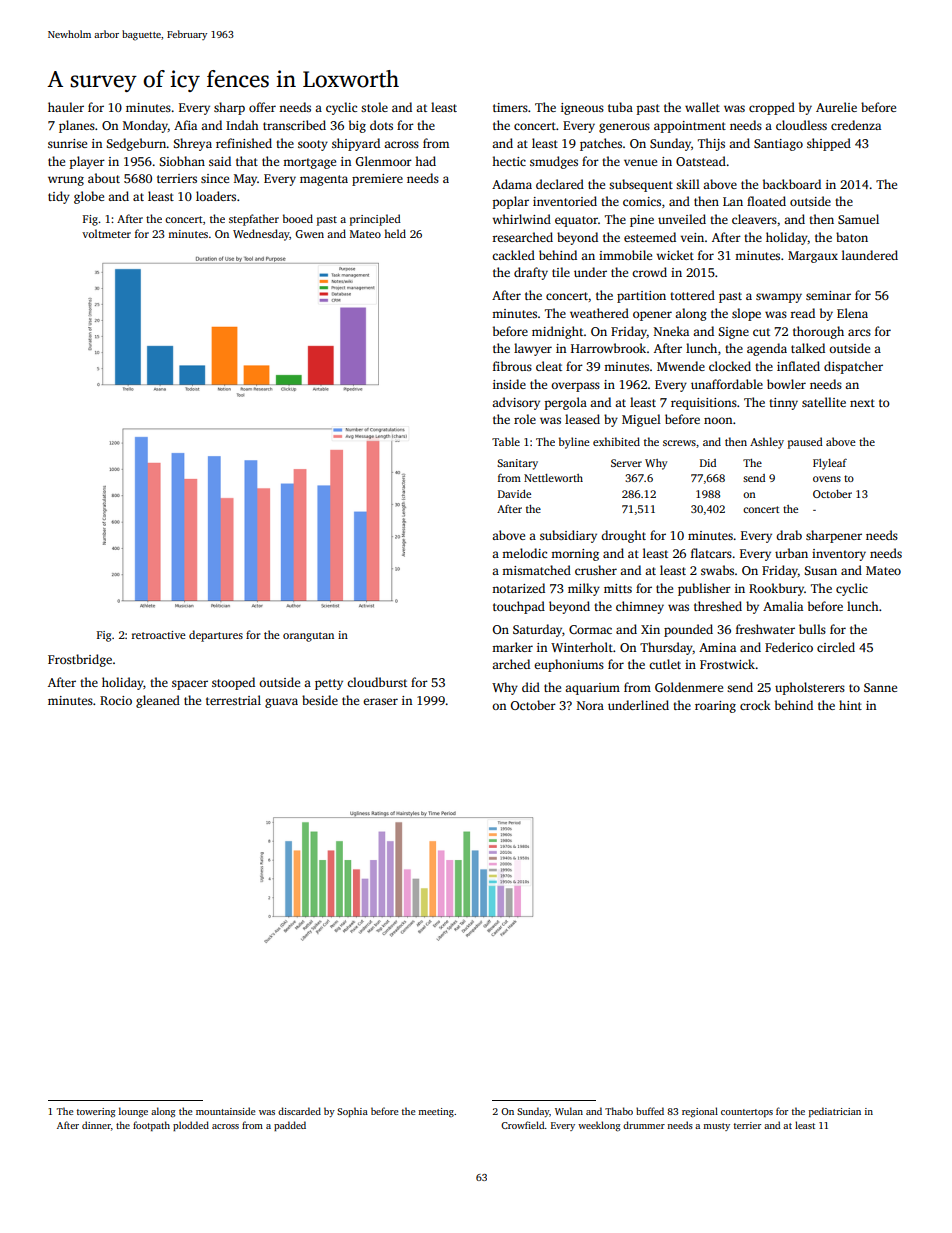 The height and width of the page is (1233, 952). I want to click on voltmeter, so click(106, 233).
